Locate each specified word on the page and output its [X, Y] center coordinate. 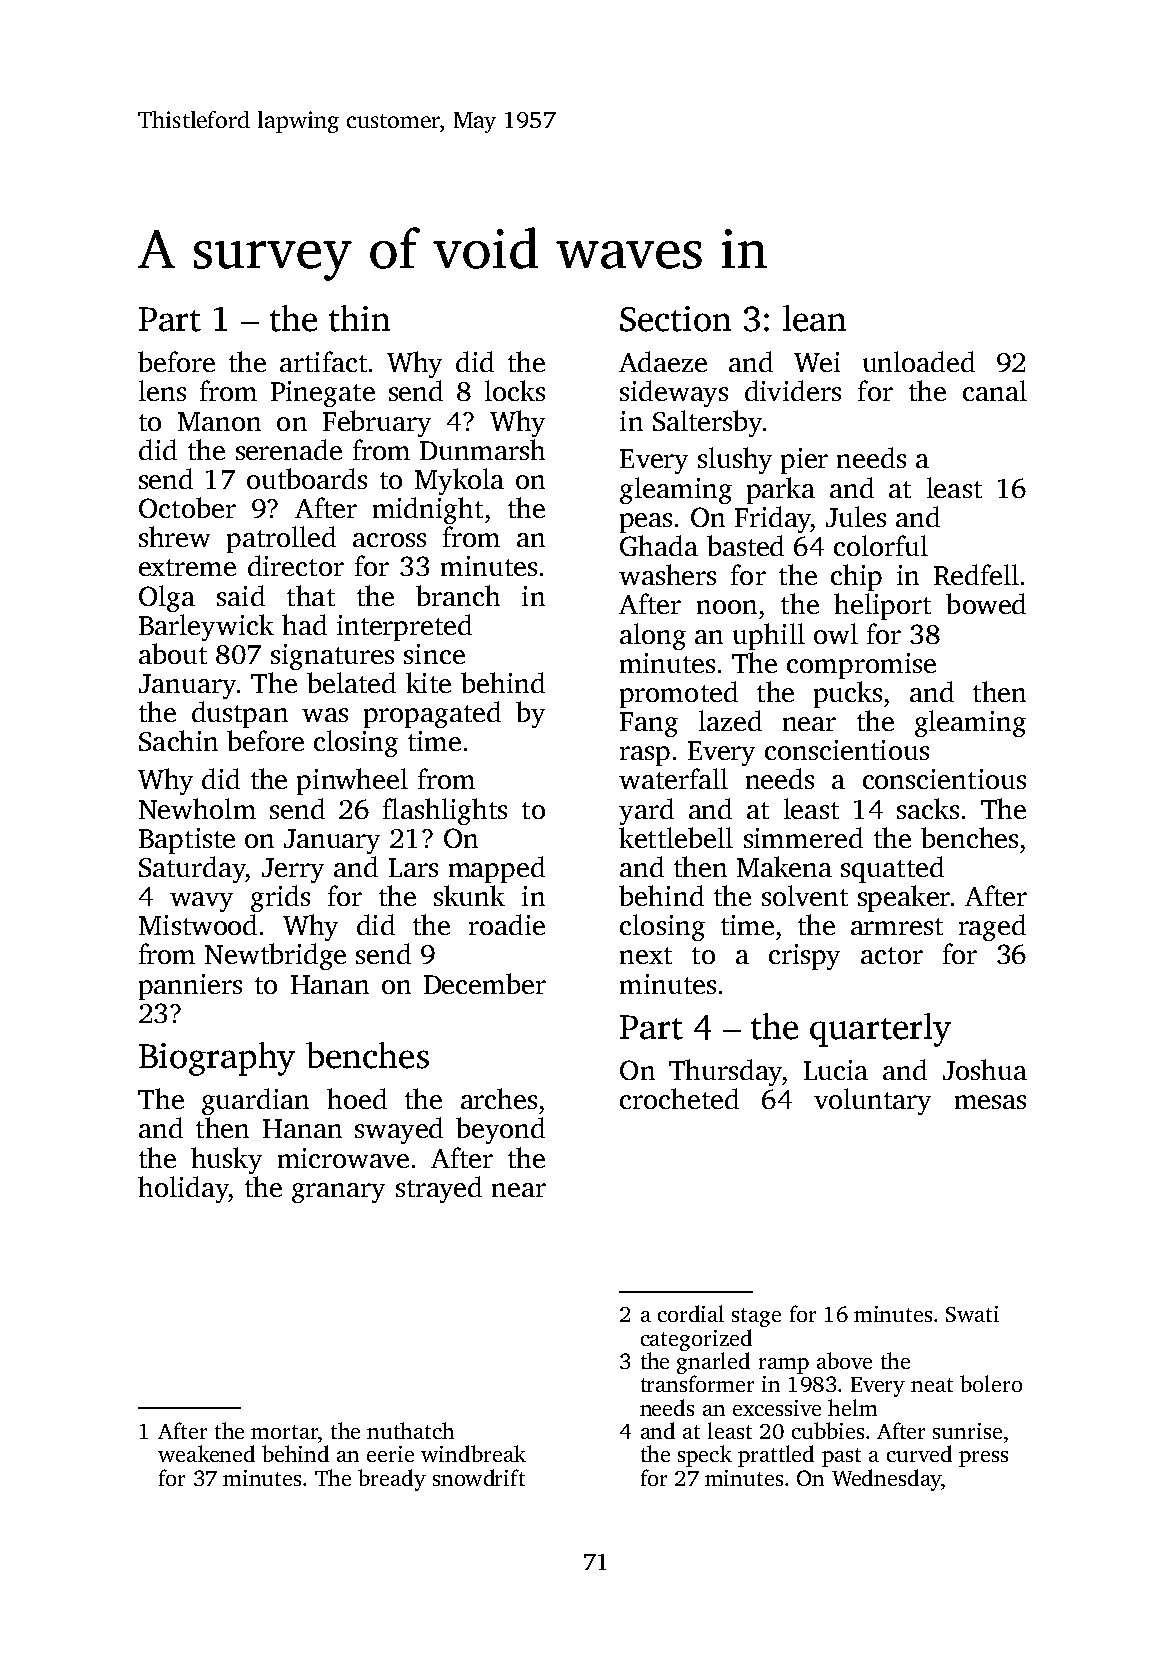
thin [359, 318]
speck [705, 1456]
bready [392, 1480]
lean [814, 318]
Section [675, 319]
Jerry [293, 870]
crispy [804, 957]
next [646, 955]
